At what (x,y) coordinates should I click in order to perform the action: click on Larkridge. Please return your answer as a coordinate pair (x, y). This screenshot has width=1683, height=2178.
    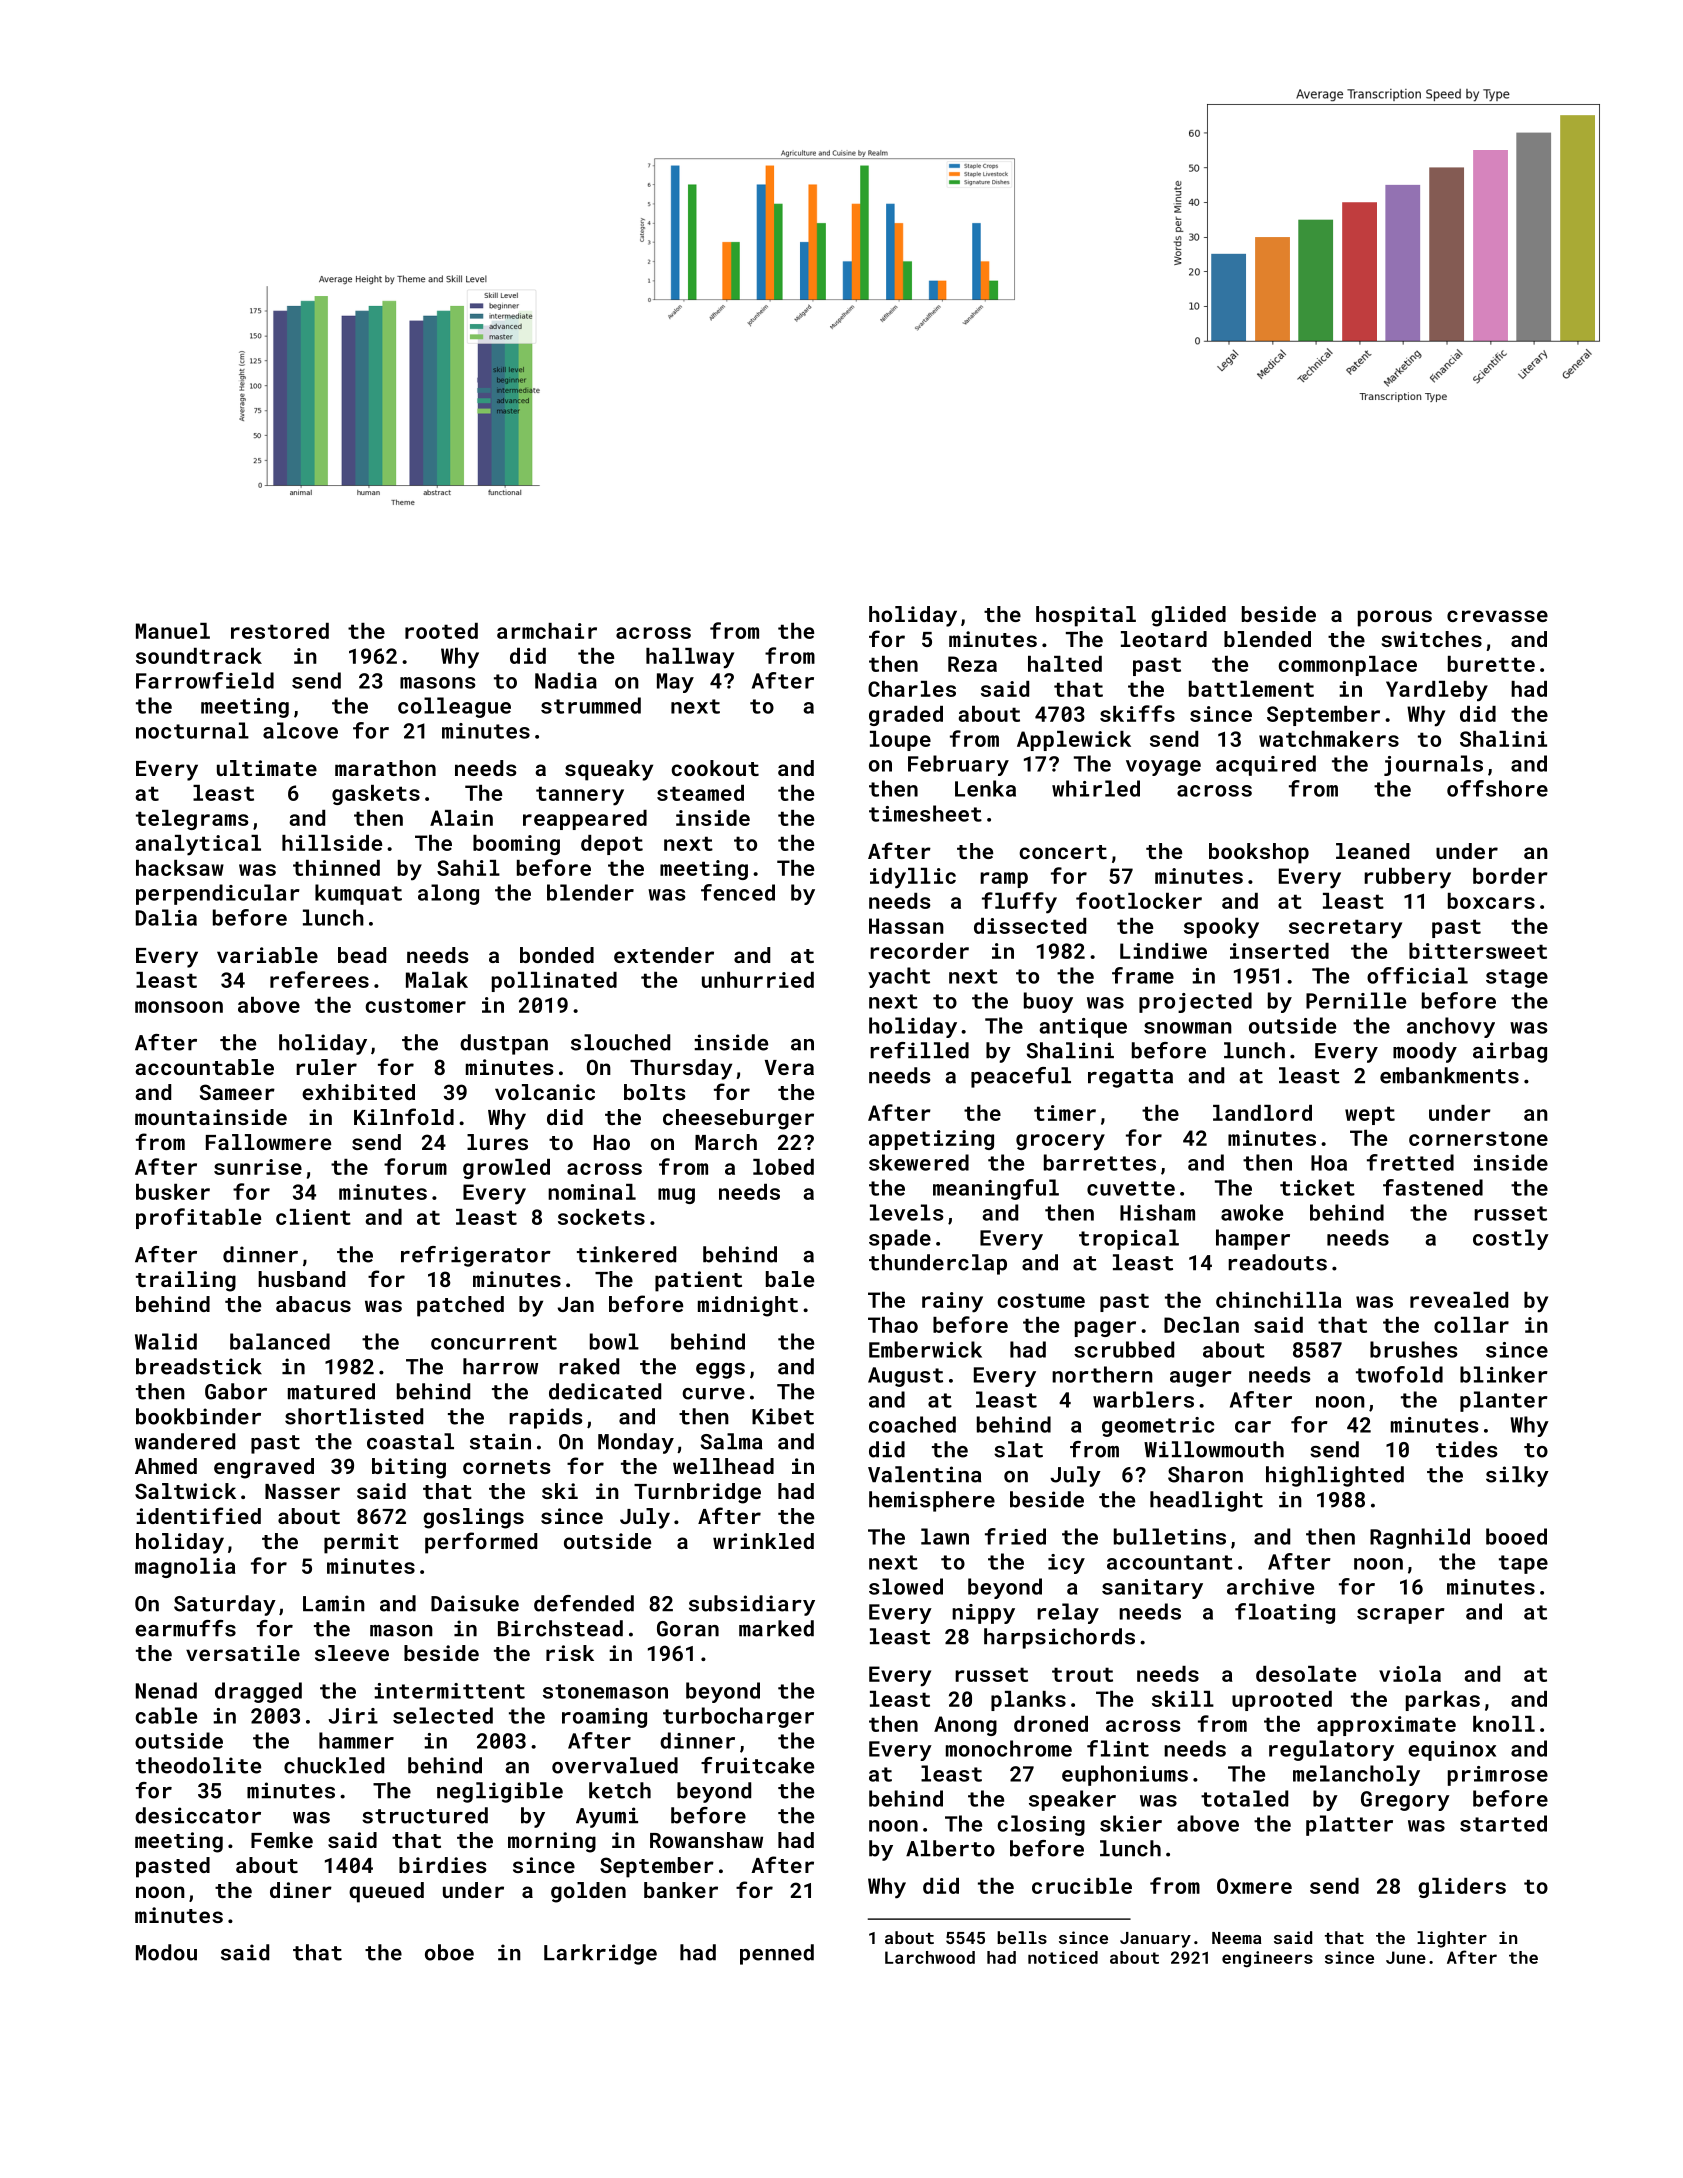
    Looking at the image, I should click on (600, 1954).
